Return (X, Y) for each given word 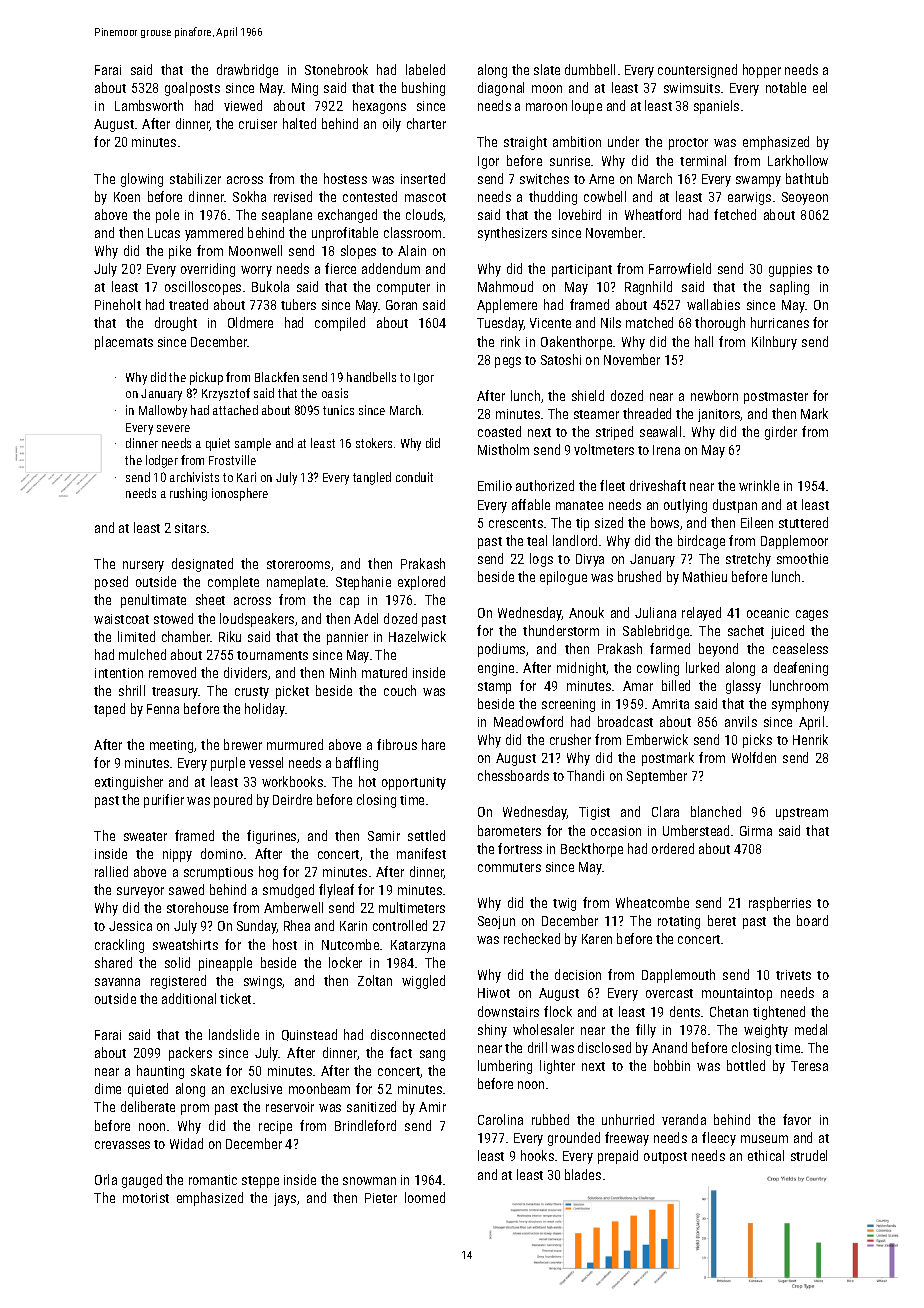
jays (285, 1199)
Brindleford (365, 1125)
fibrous (397, 744)
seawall (660, 431)
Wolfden (754, 757)
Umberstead (696, 830)
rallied (111, 871)
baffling (357, 764)
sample (253, 444)
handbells (371, 377)
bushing (423, 89)
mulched (142, 654)
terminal (703, 160)
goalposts (192, 89)
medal (811, 1029)
